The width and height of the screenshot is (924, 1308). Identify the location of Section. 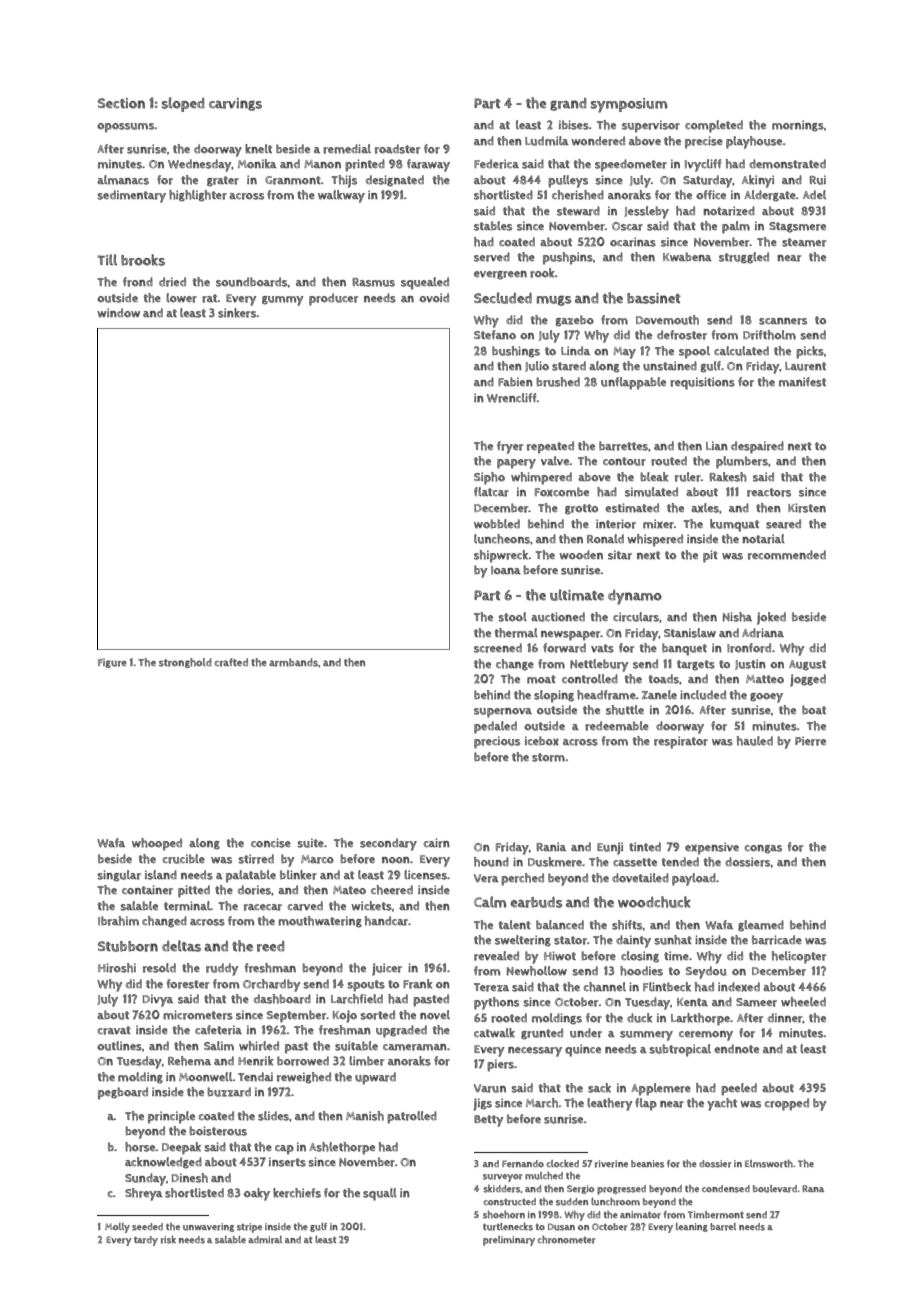
(121, 103).
